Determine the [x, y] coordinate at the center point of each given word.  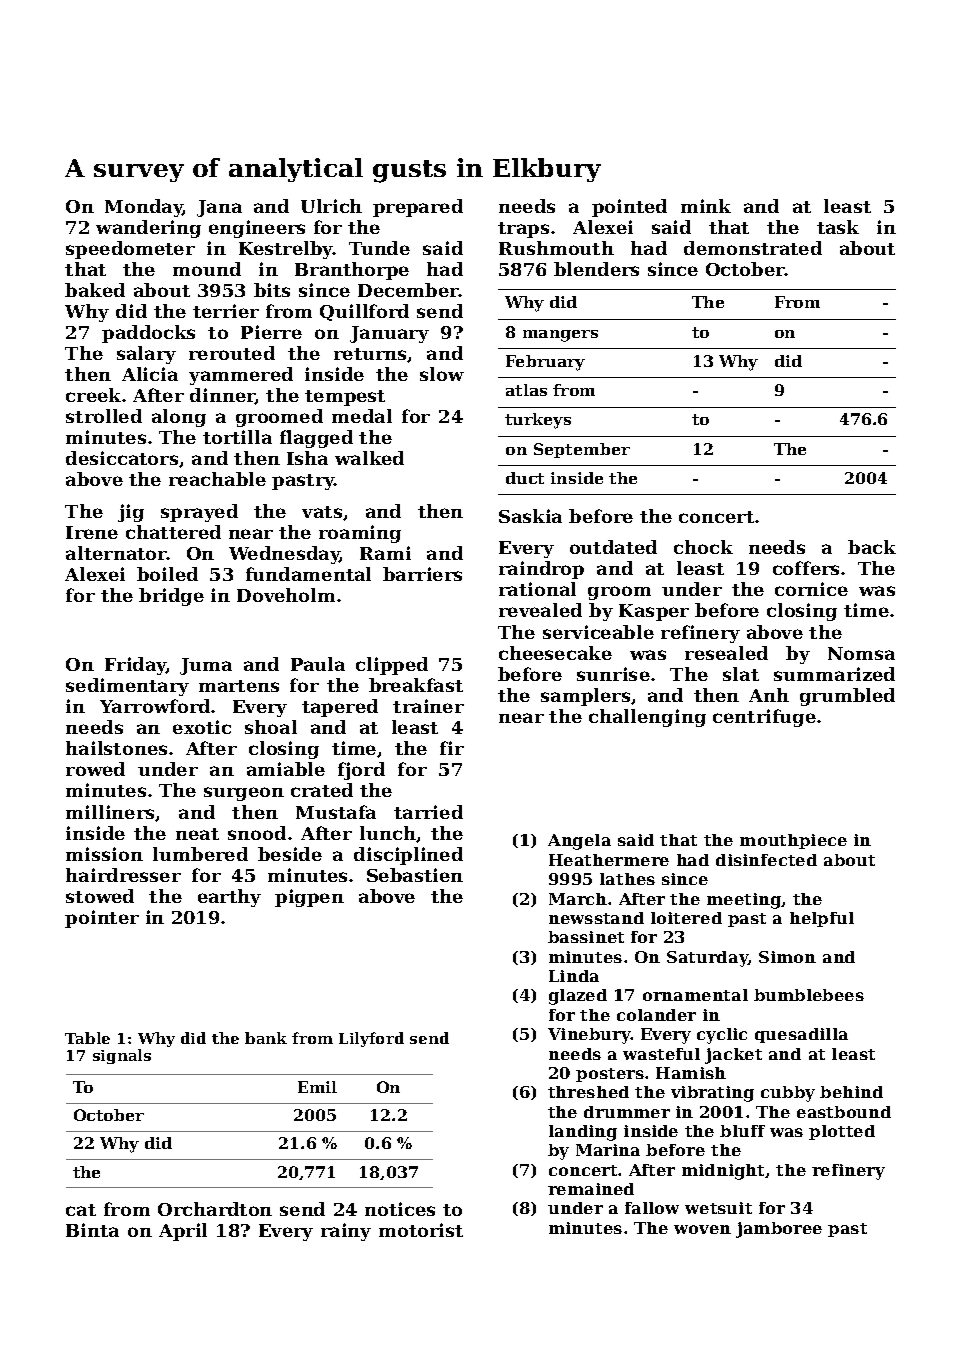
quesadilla [801, 1035]
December [408, 290]
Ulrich [331, 206]
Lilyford [371, 1039]
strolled [104, 416]
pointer [102, 919]
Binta [92, 1230]
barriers [422, 574]
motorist [421, 1230]
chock [703, 547]
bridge [171, 597]
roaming [360, 534]
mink [706, 206]
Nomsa [861, 653]
